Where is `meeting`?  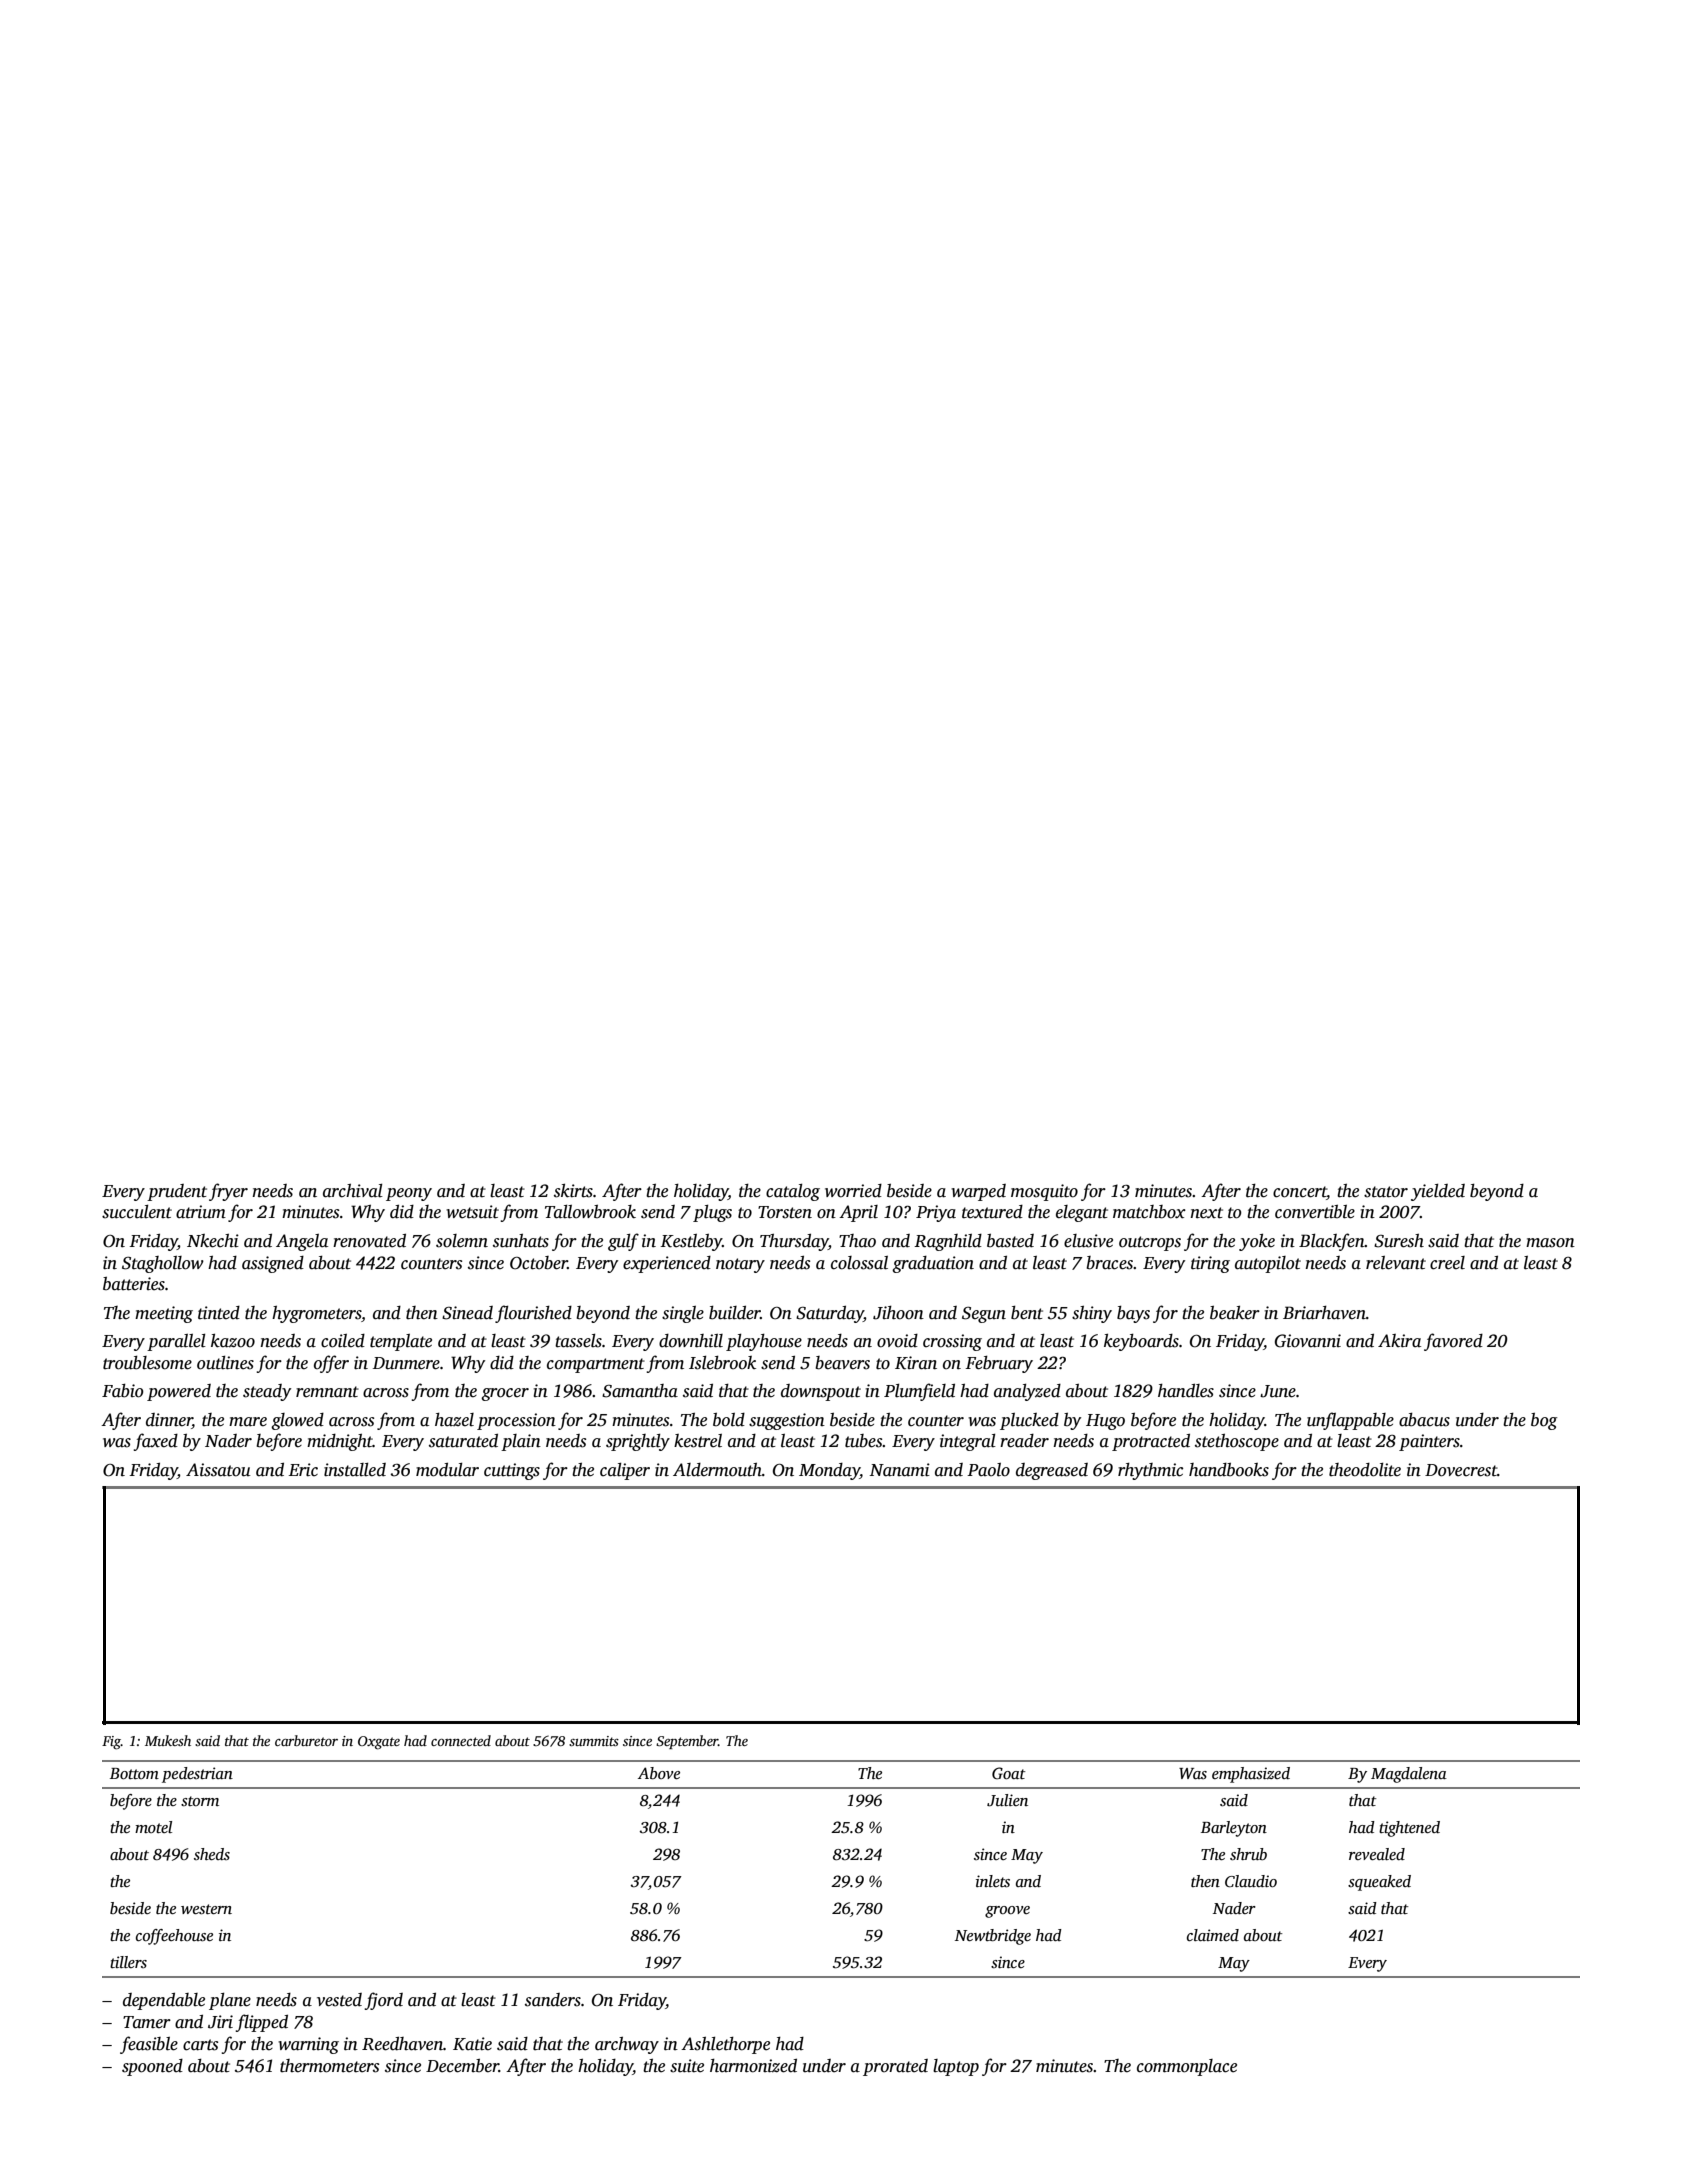
meeting is located at coordinates (164, 1314).
